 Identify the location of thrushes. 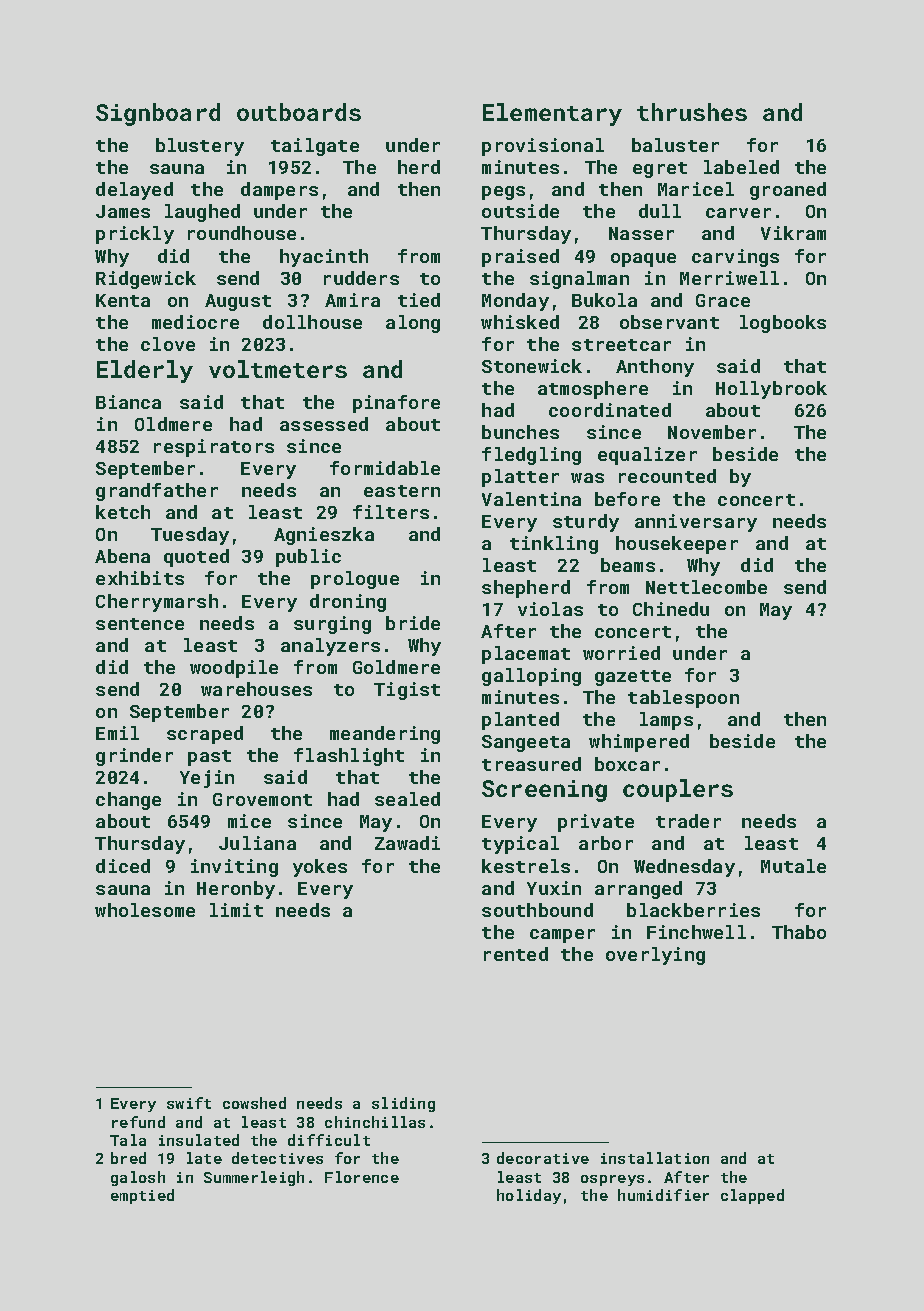
(692, 112).
